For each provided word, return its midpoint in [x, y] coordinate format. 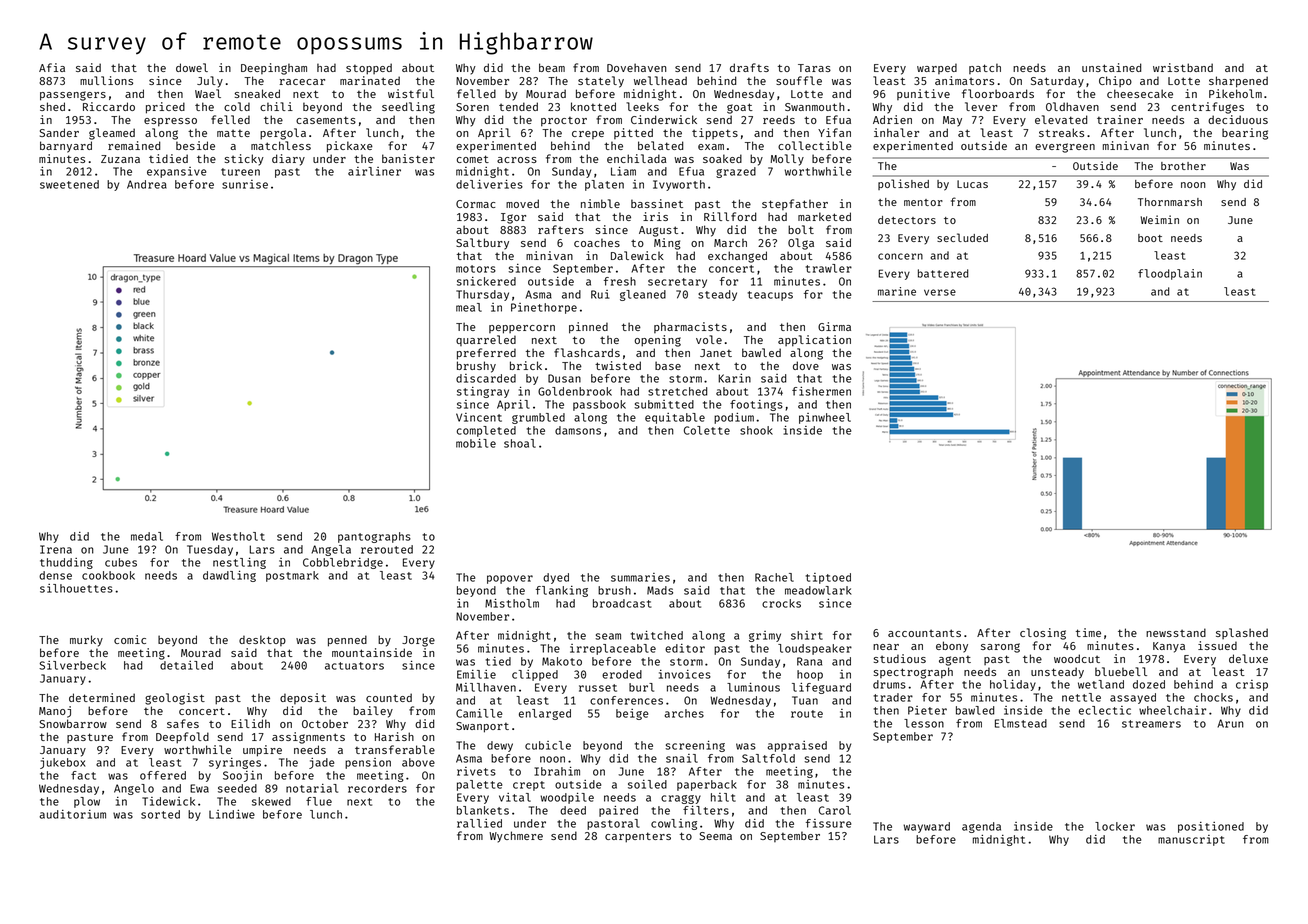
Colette [707, 430]
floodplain [1170, 274]
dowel [192, 67]
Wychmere [516, 837]
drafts [749, 67]
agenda [981, 827]
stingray [483, 392]
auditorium [72, 814]
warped [937, 68]
